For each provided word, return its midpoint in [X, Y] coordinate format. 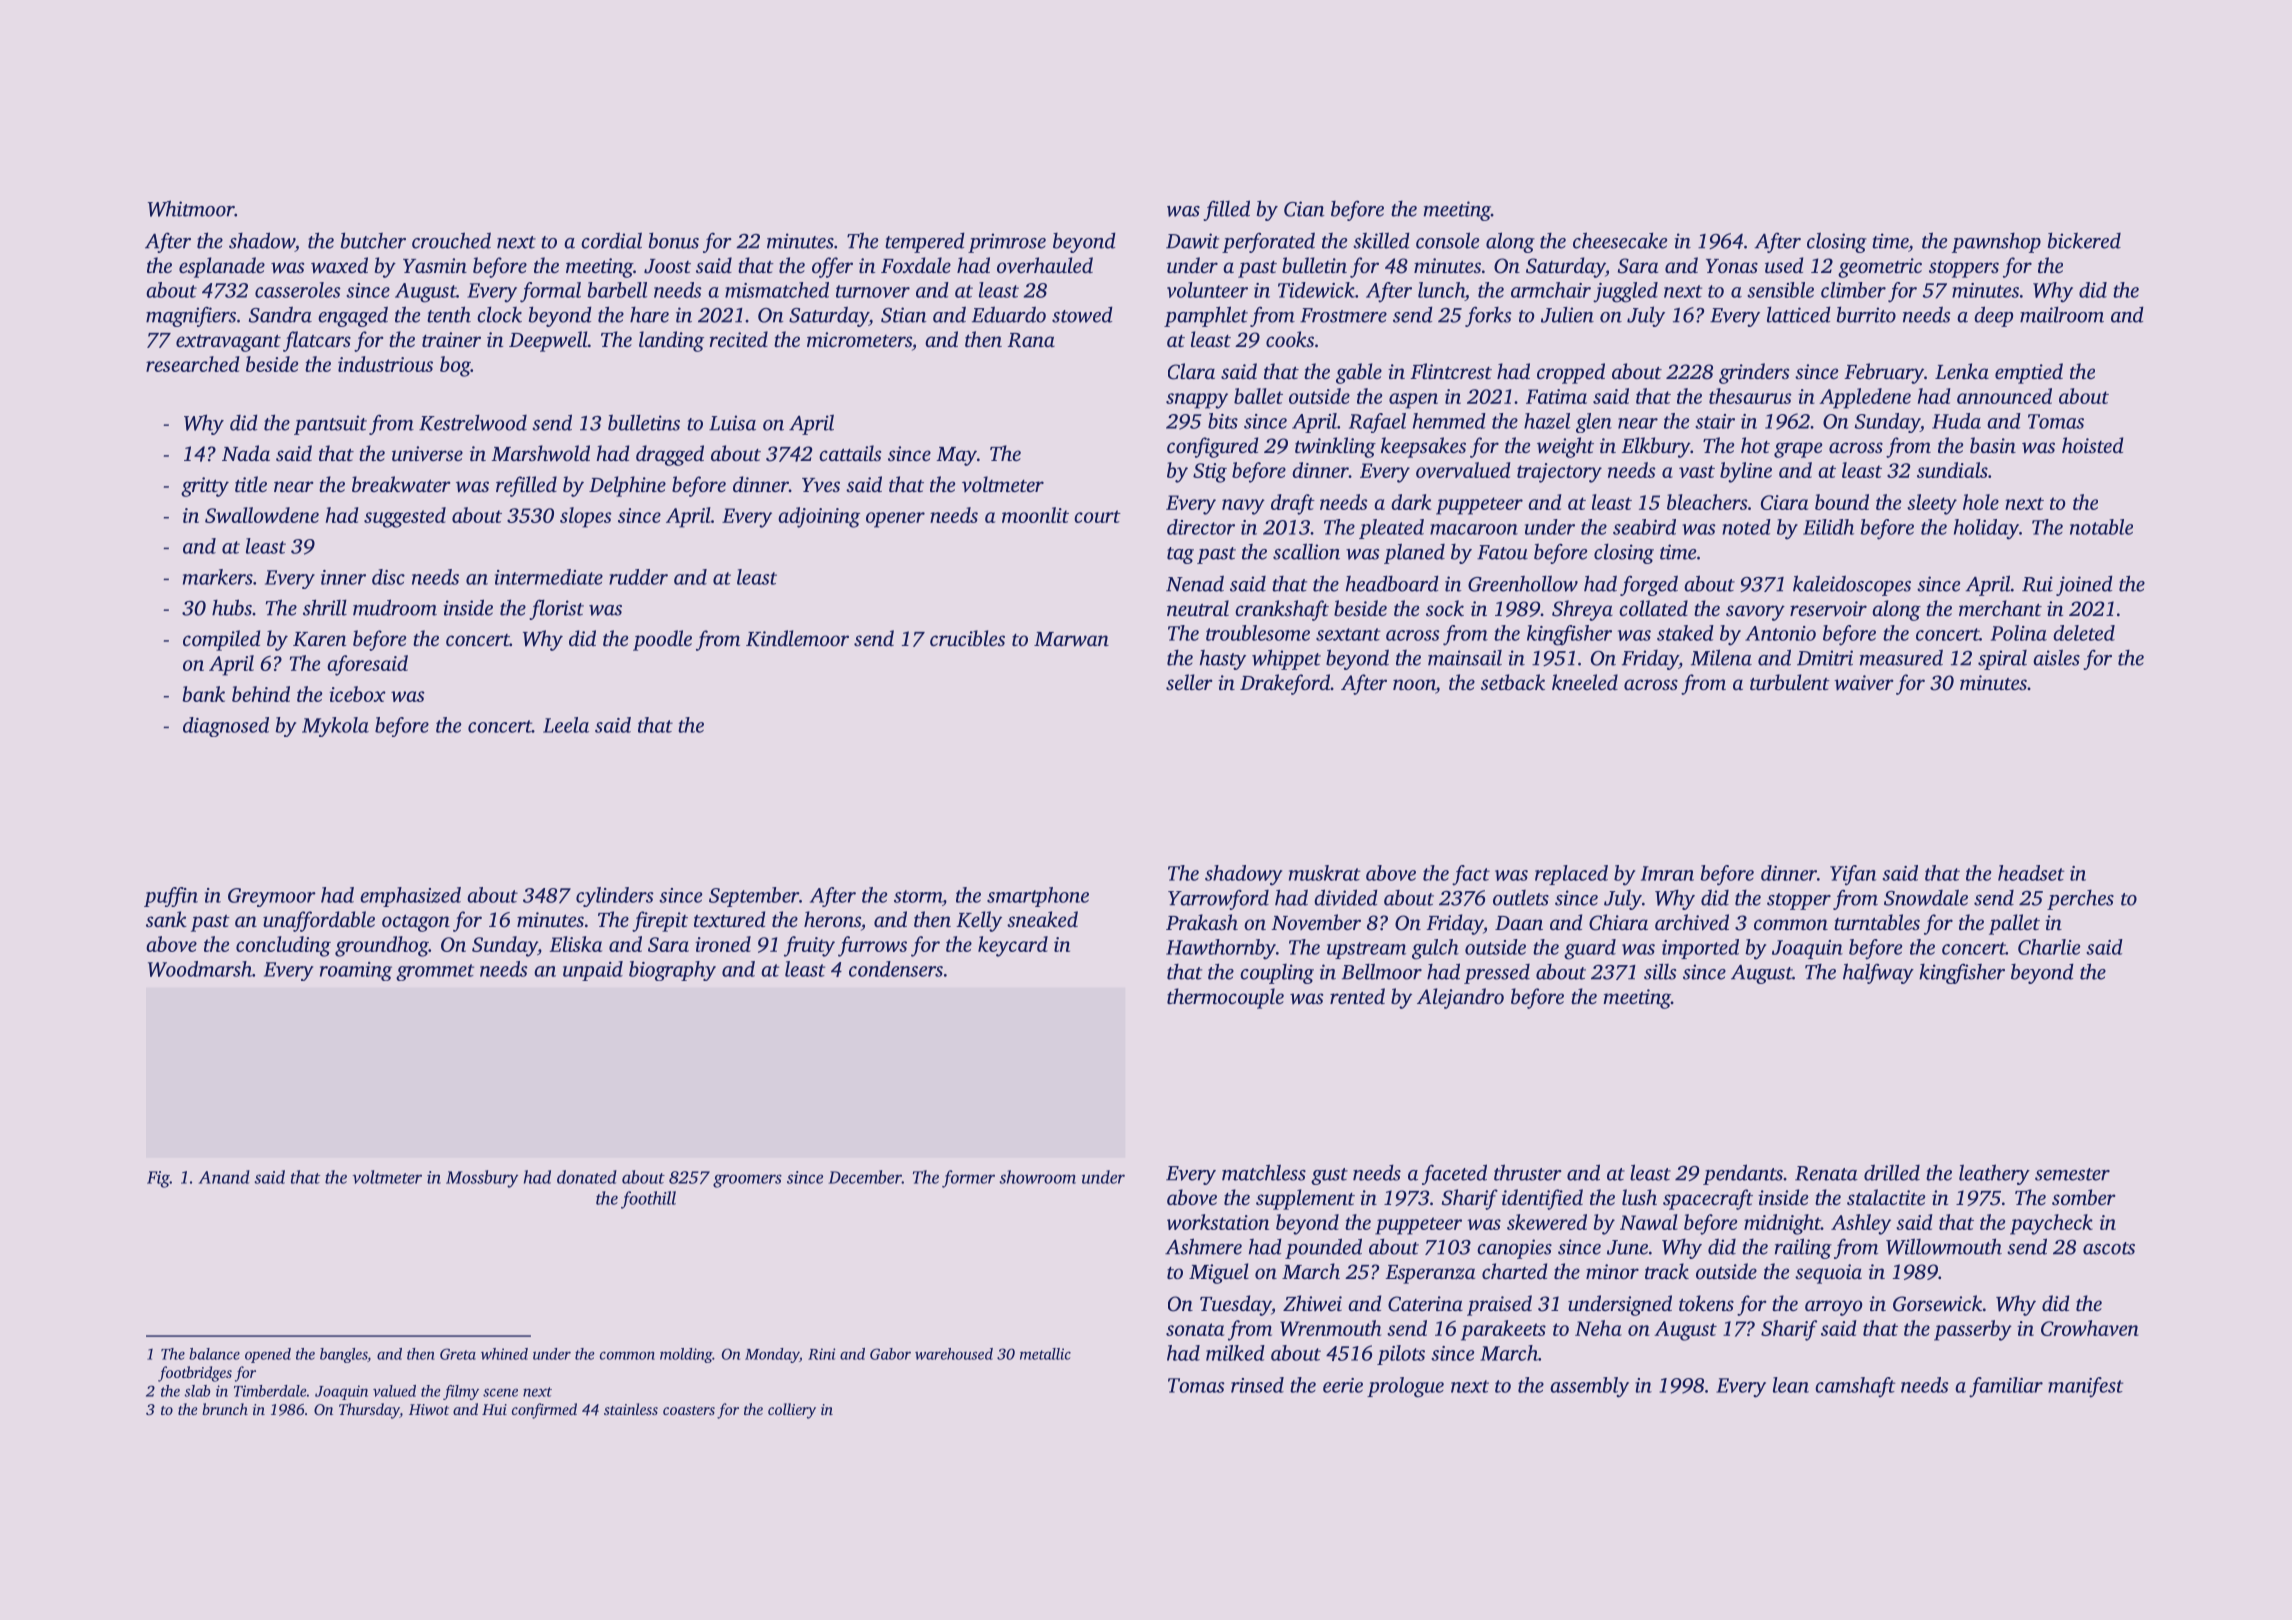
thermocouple [1225, 998]
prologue [1405, 1387]
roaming [356, 971]
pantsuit [330, 425]
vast [1697, 471]
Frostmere [1343, 315]
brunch [225, 1409]
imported [1700, 949]
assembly [1589, 1387]
